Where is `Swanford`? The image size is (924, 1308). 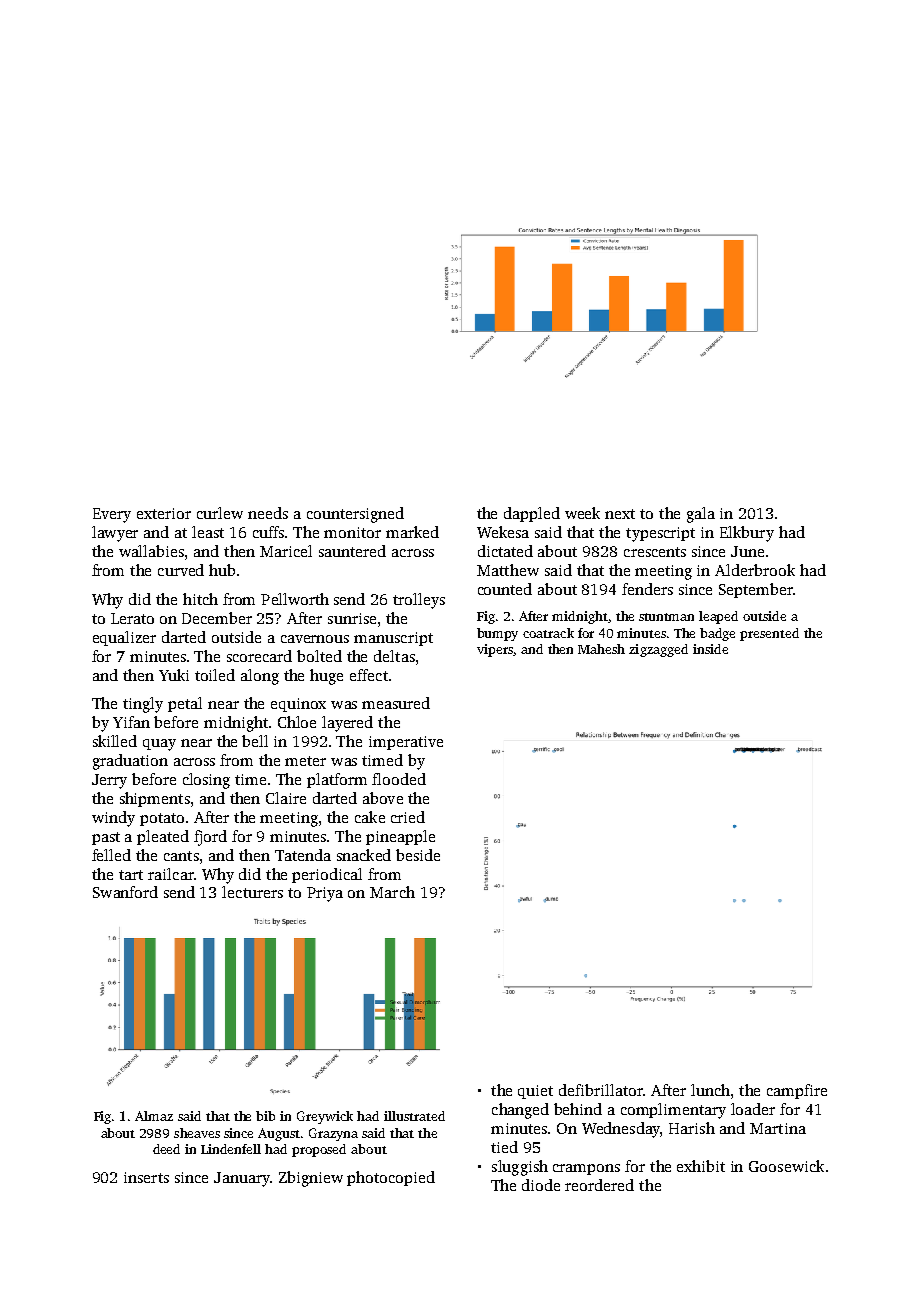 Swanford is located at coordinates (125, 892).
